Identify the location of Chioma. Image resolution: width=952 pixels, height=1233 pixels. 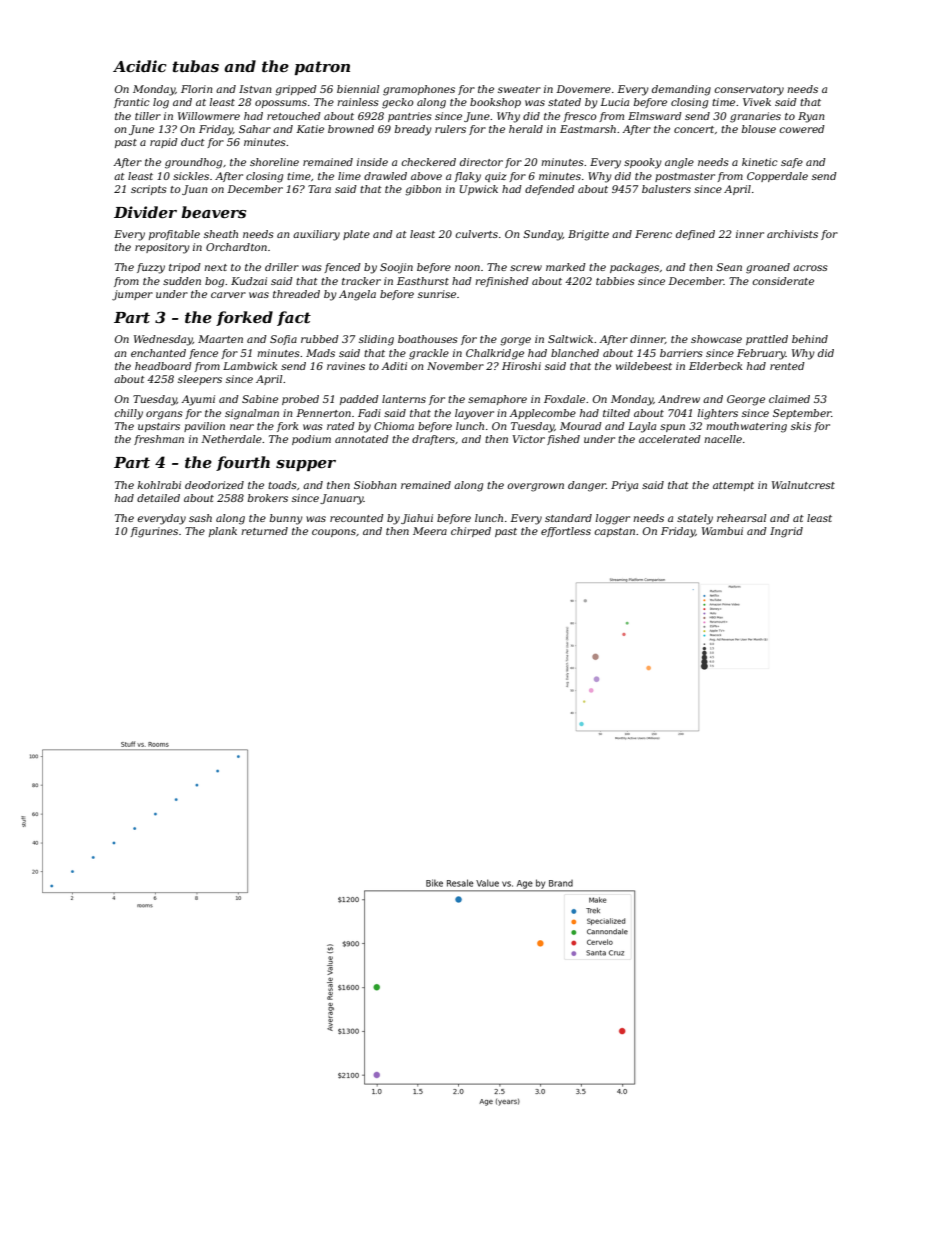
(394, 426).
